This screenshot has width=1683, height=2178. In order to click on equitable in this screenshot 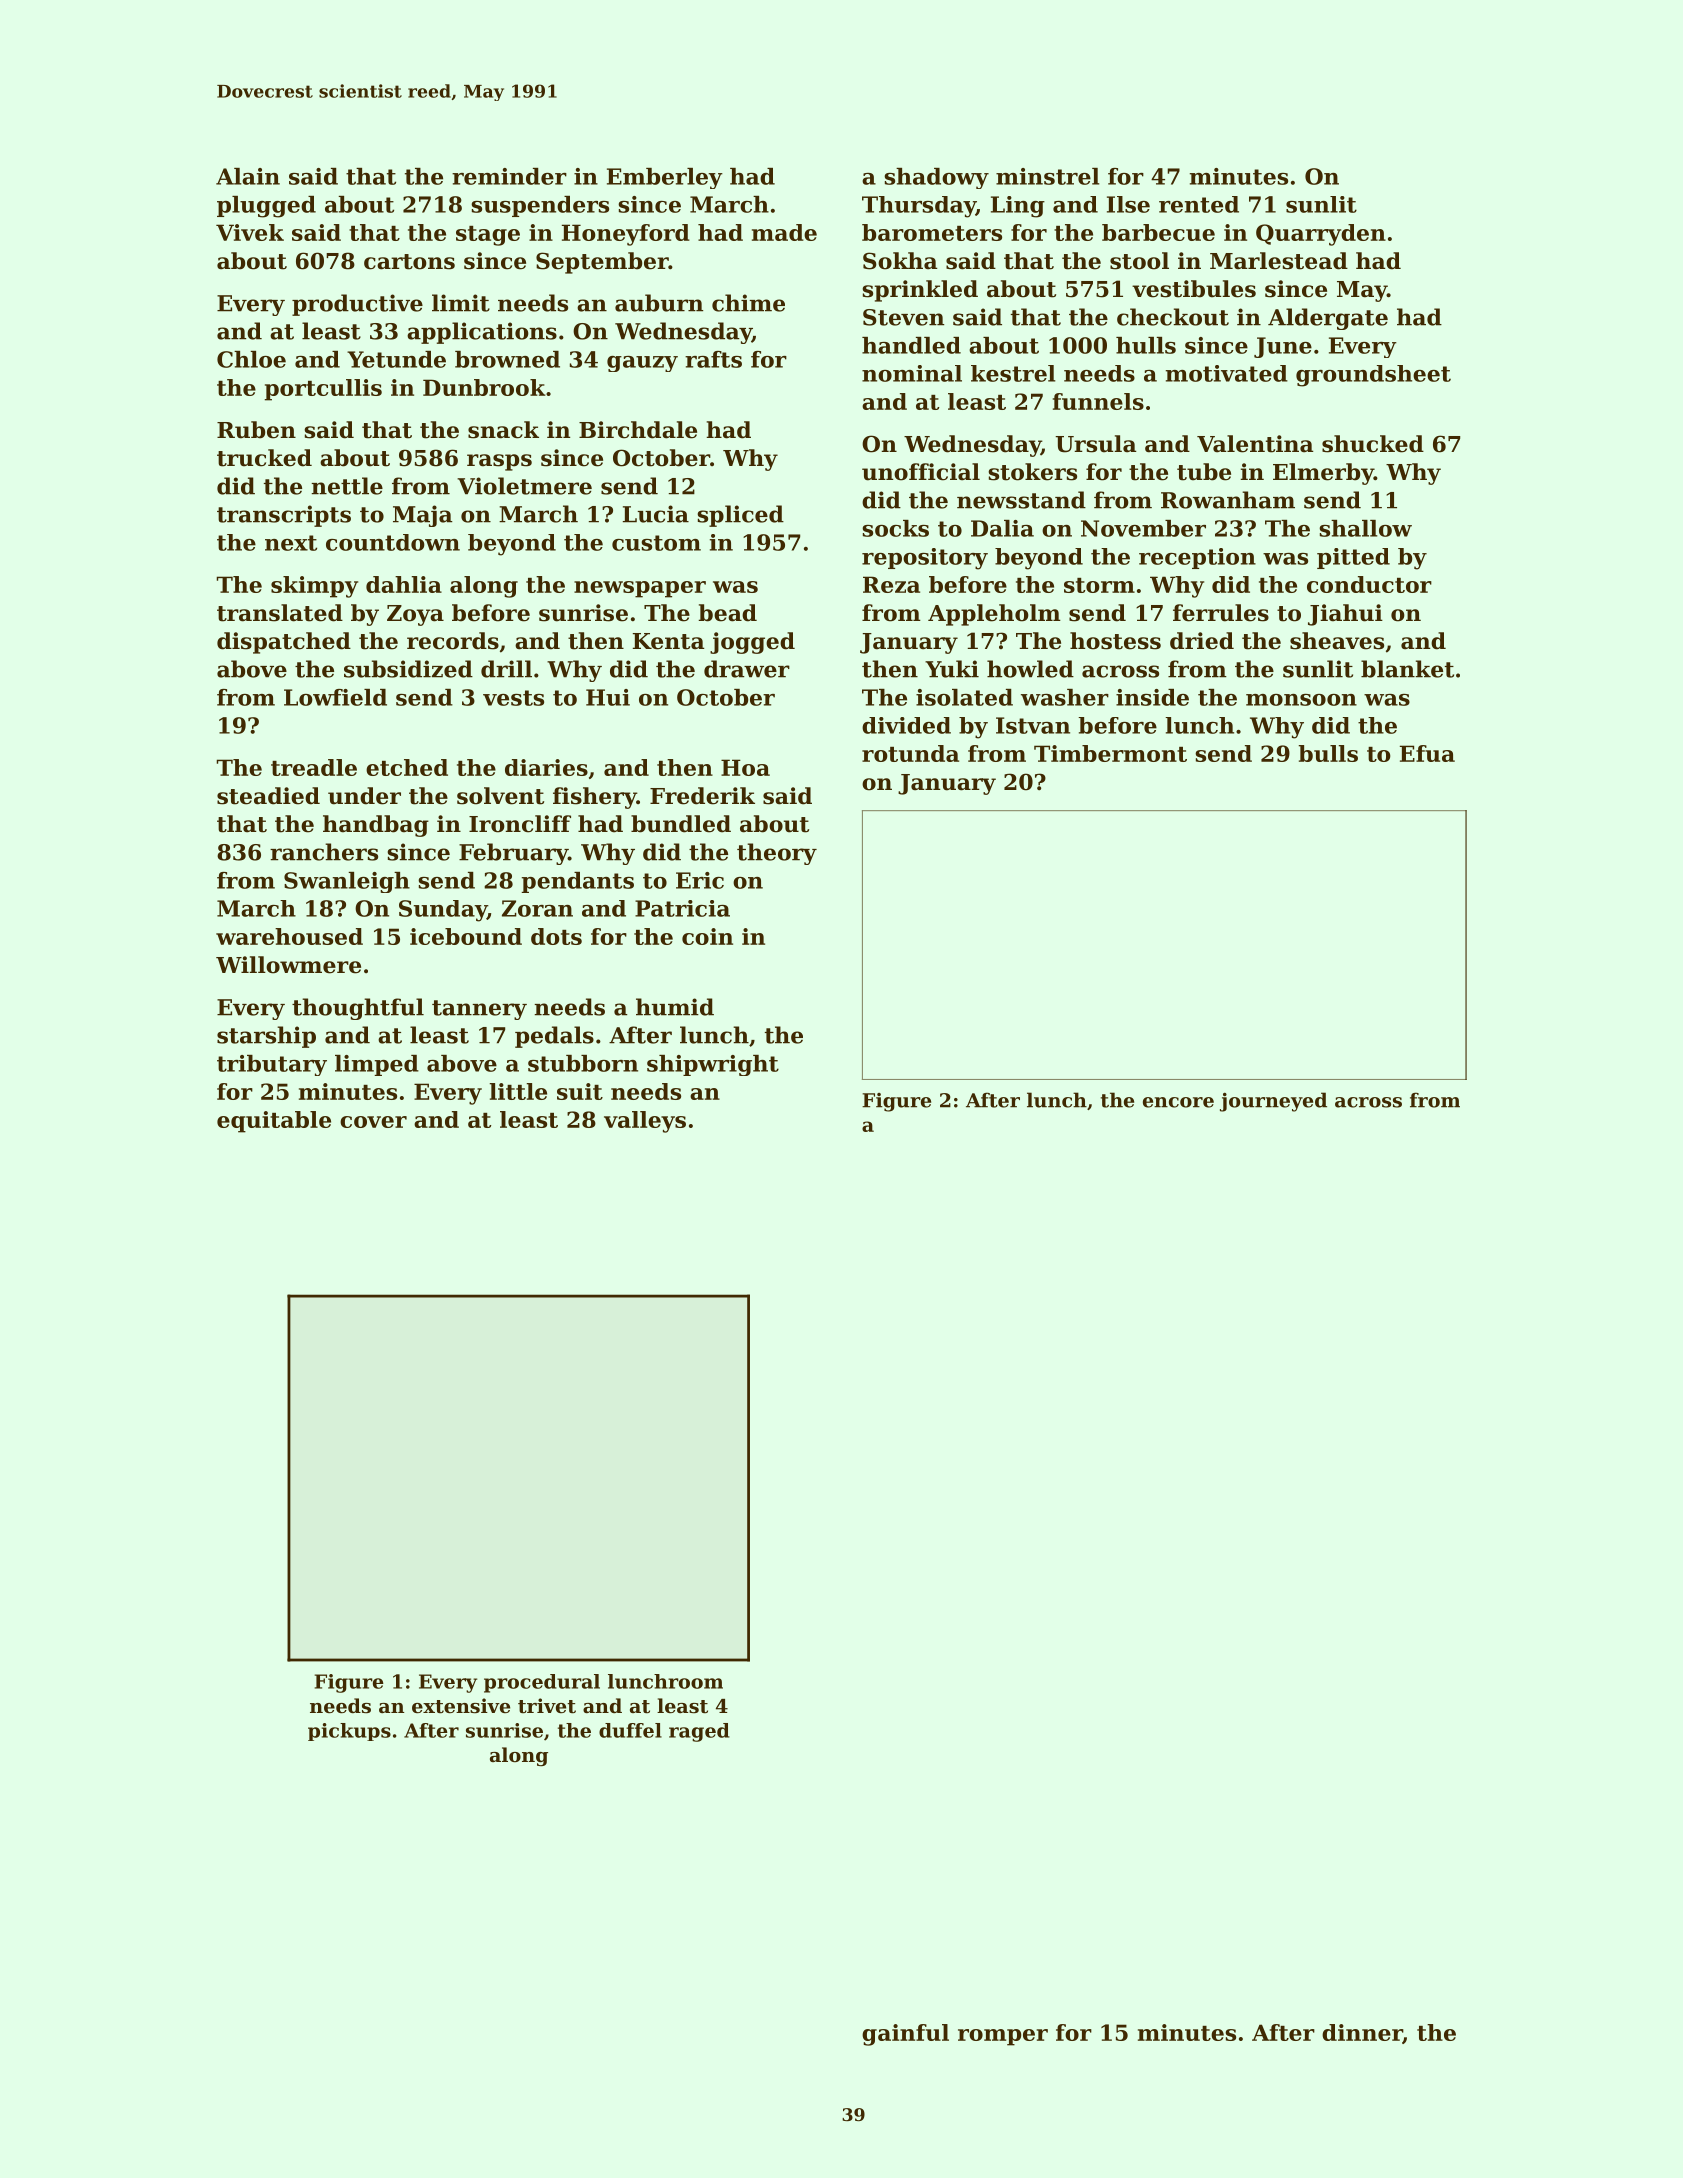, I will do `click(274, 1122)`.
